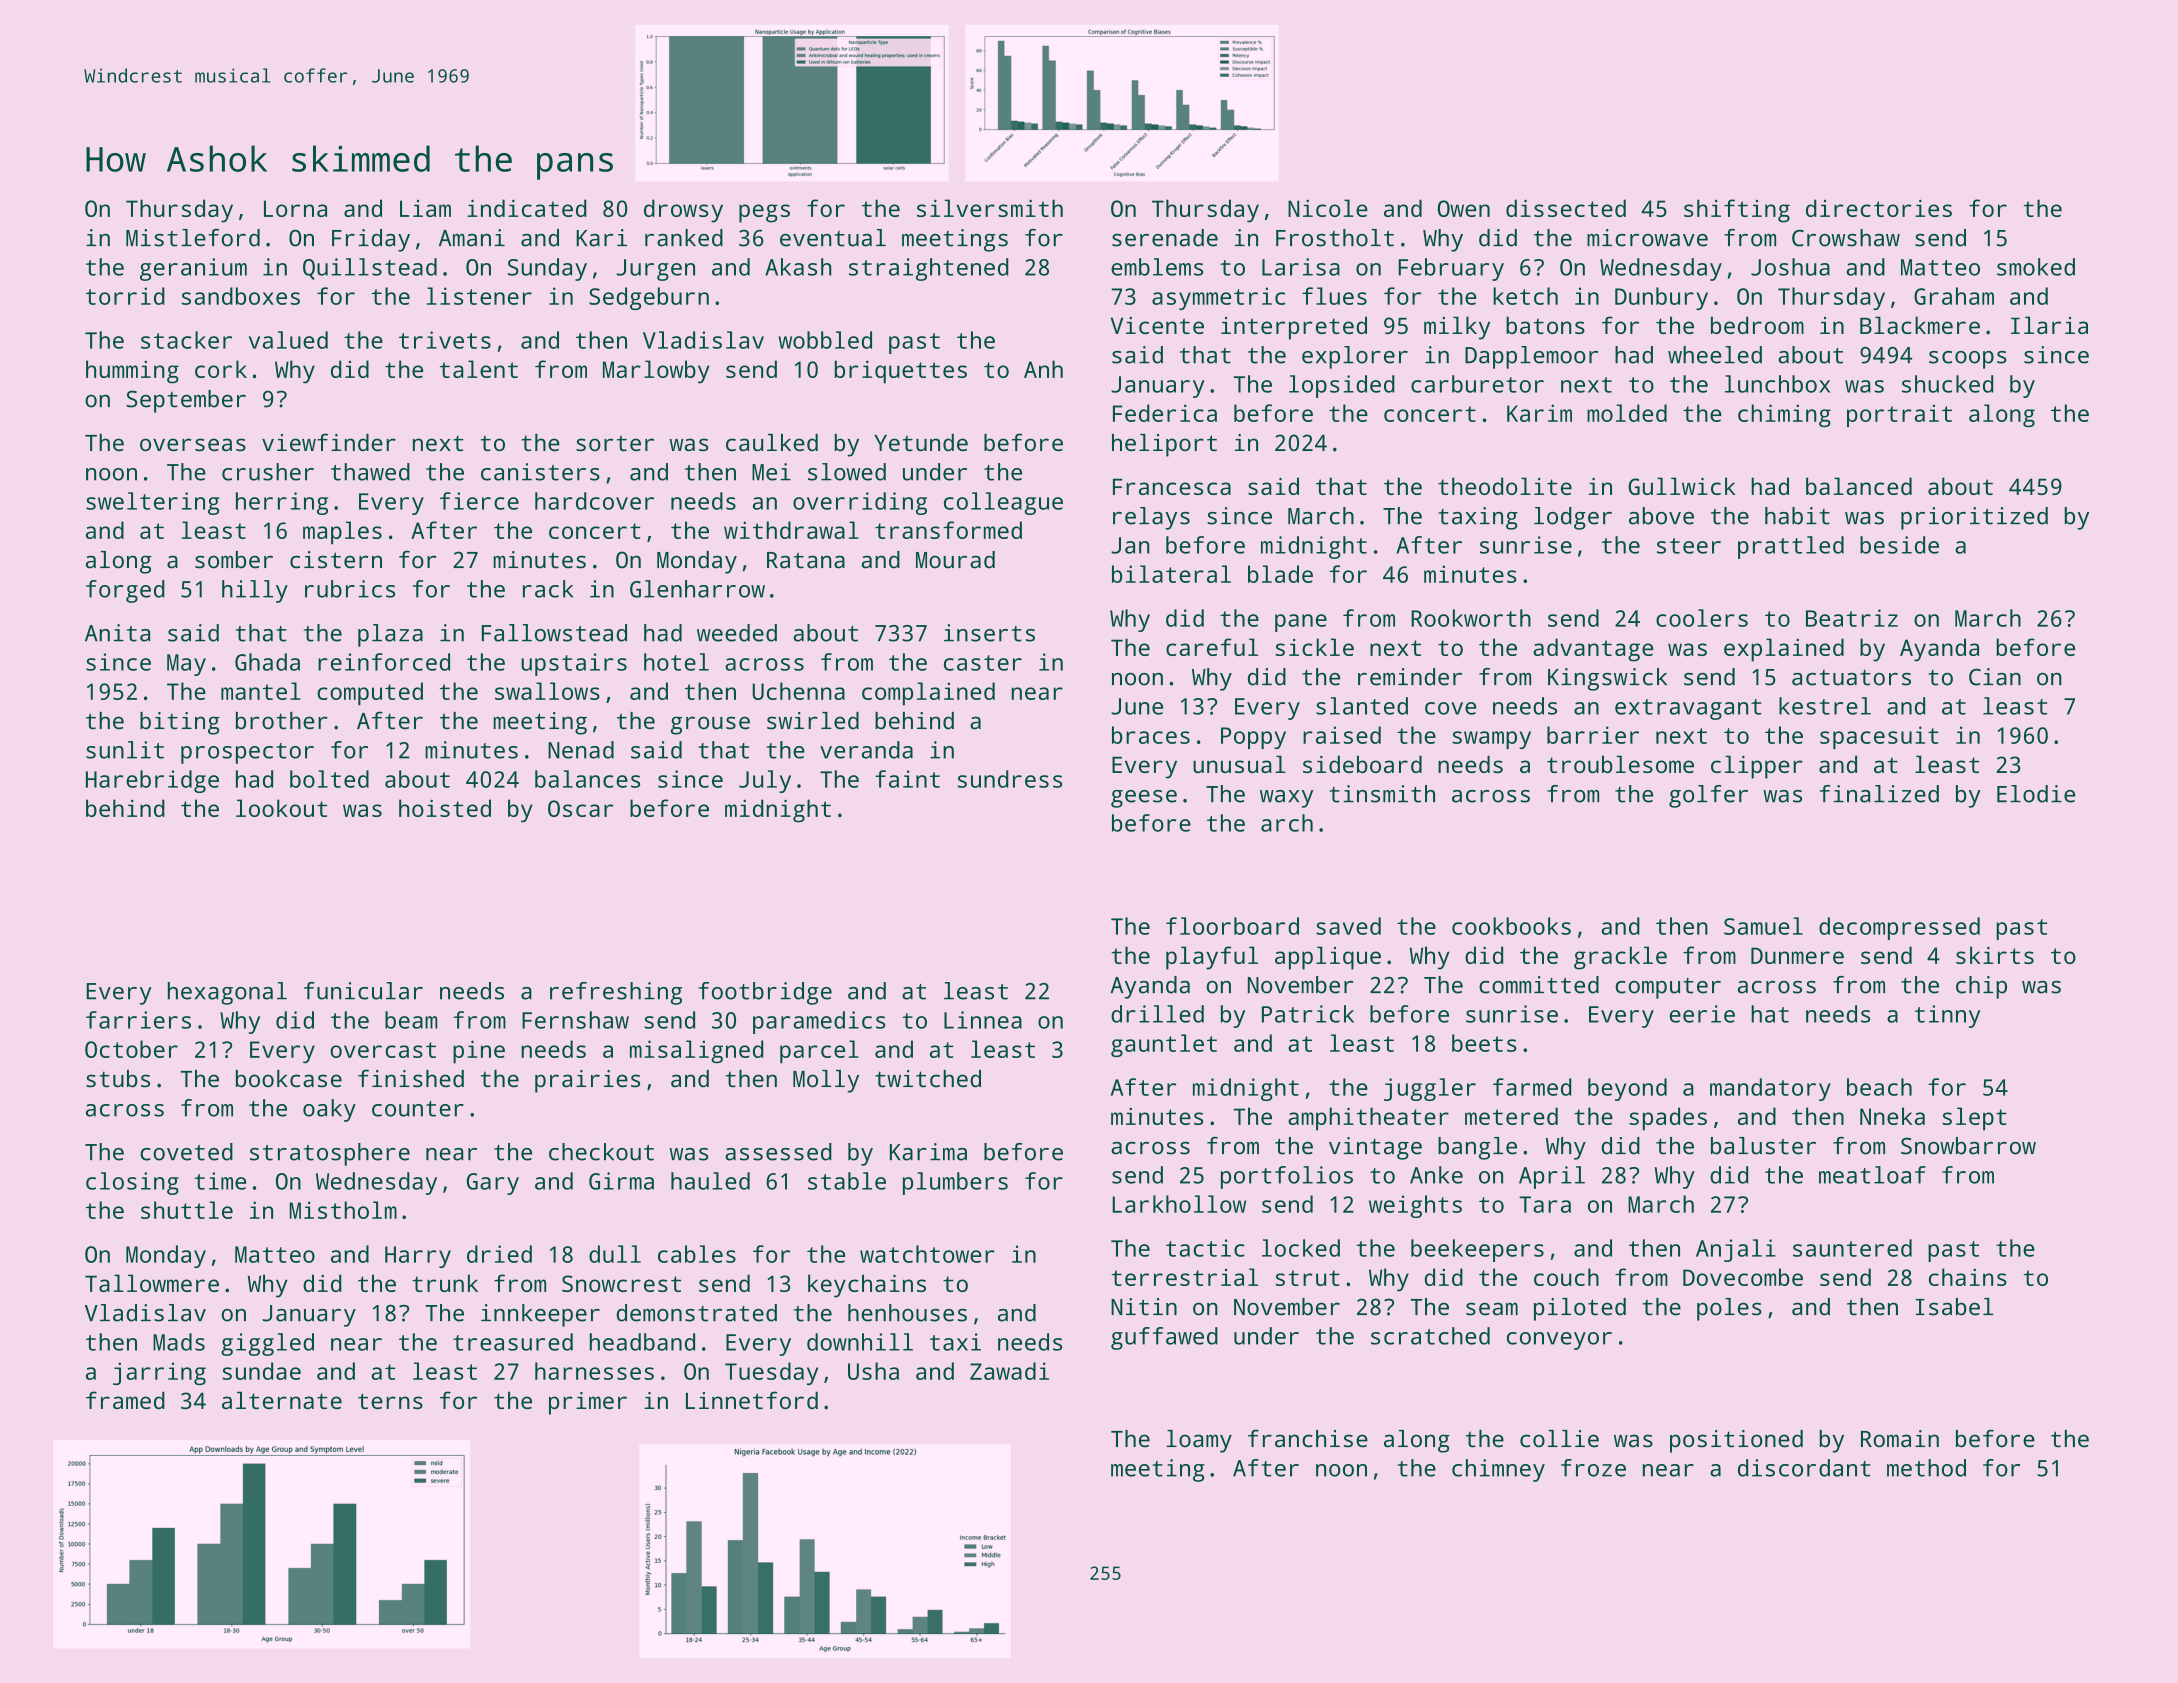  Describe the element at coordinates (1342, 386) in the screenshot. I see `lopsided` at that location.
